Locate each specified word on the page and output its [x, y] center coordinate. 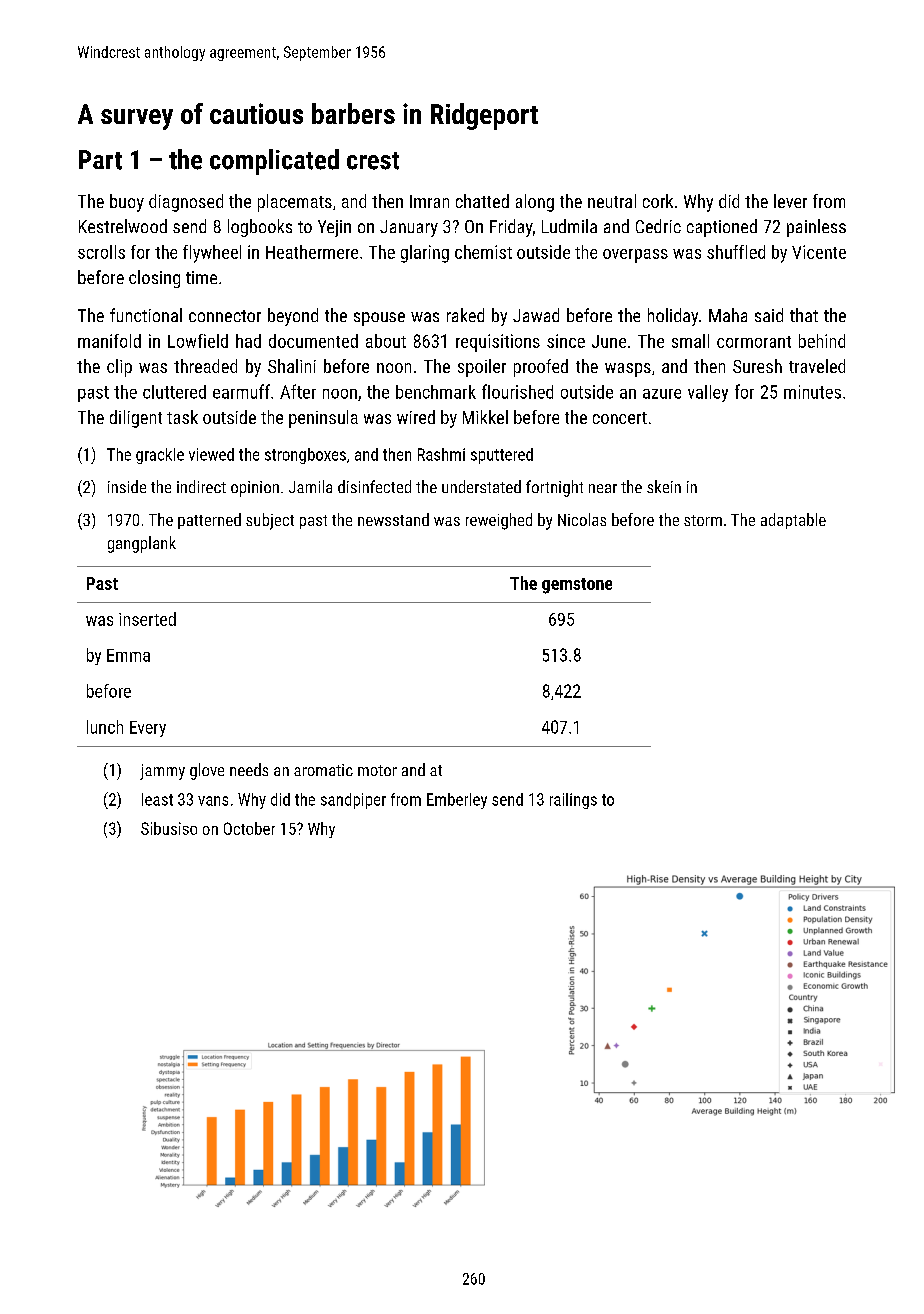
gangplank [142, 544]
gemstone [577, 586]
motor [377, 770]
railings [573, 801]
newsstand [393, 519]
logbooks [260, 228]
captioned [722, 228]
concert [620, 418]
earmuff [241, 391]
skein [664, 486]
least [157, 799]
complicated [274, 162]
